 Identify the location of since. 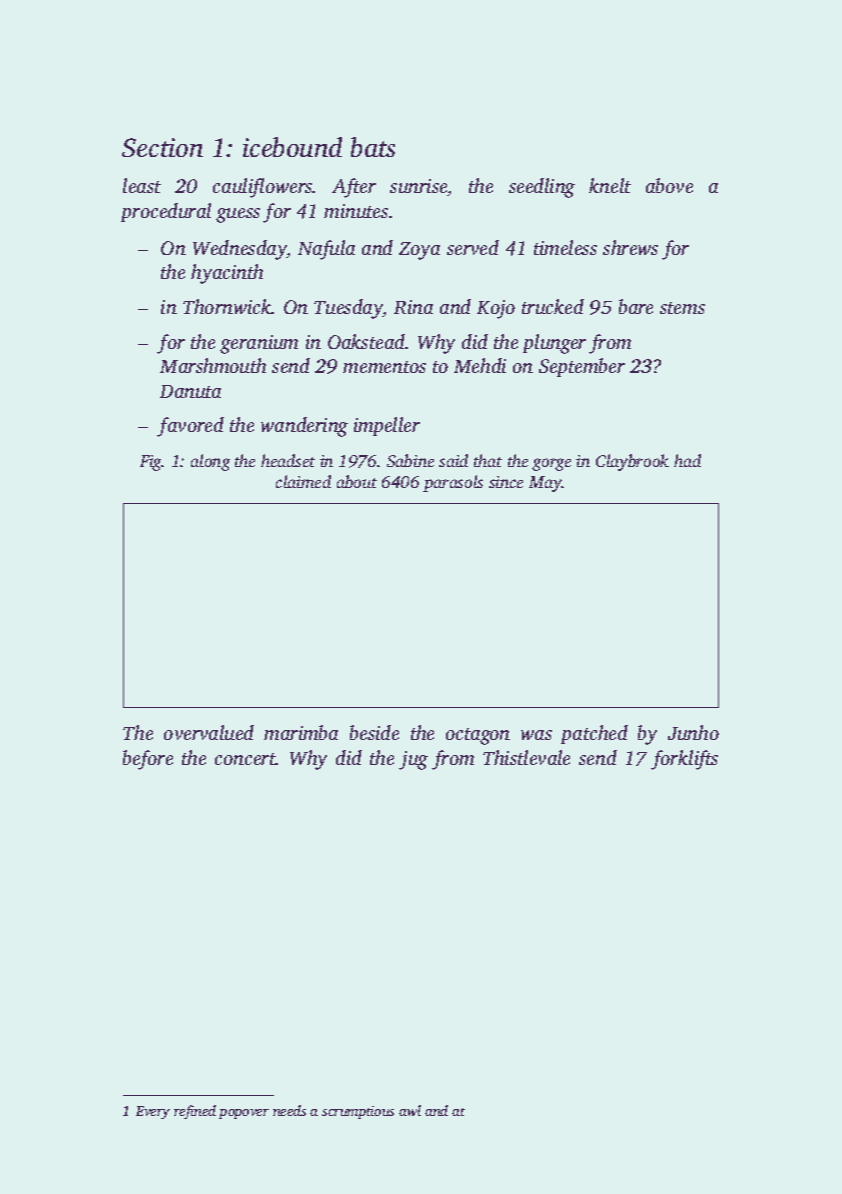
(506, 482).
